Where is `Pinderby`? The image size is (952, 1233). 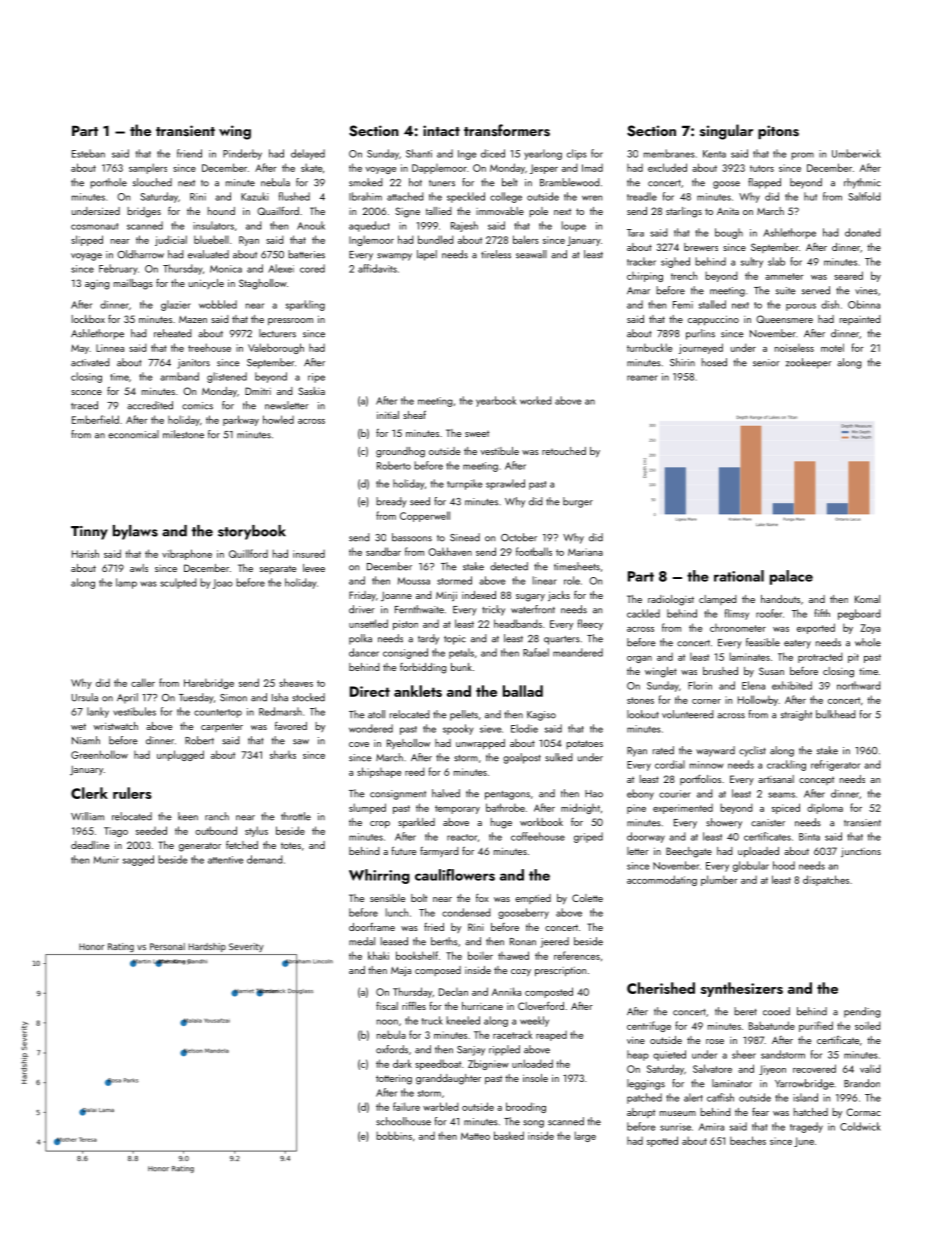
Pinderby is located at coordinates (242, 154).
